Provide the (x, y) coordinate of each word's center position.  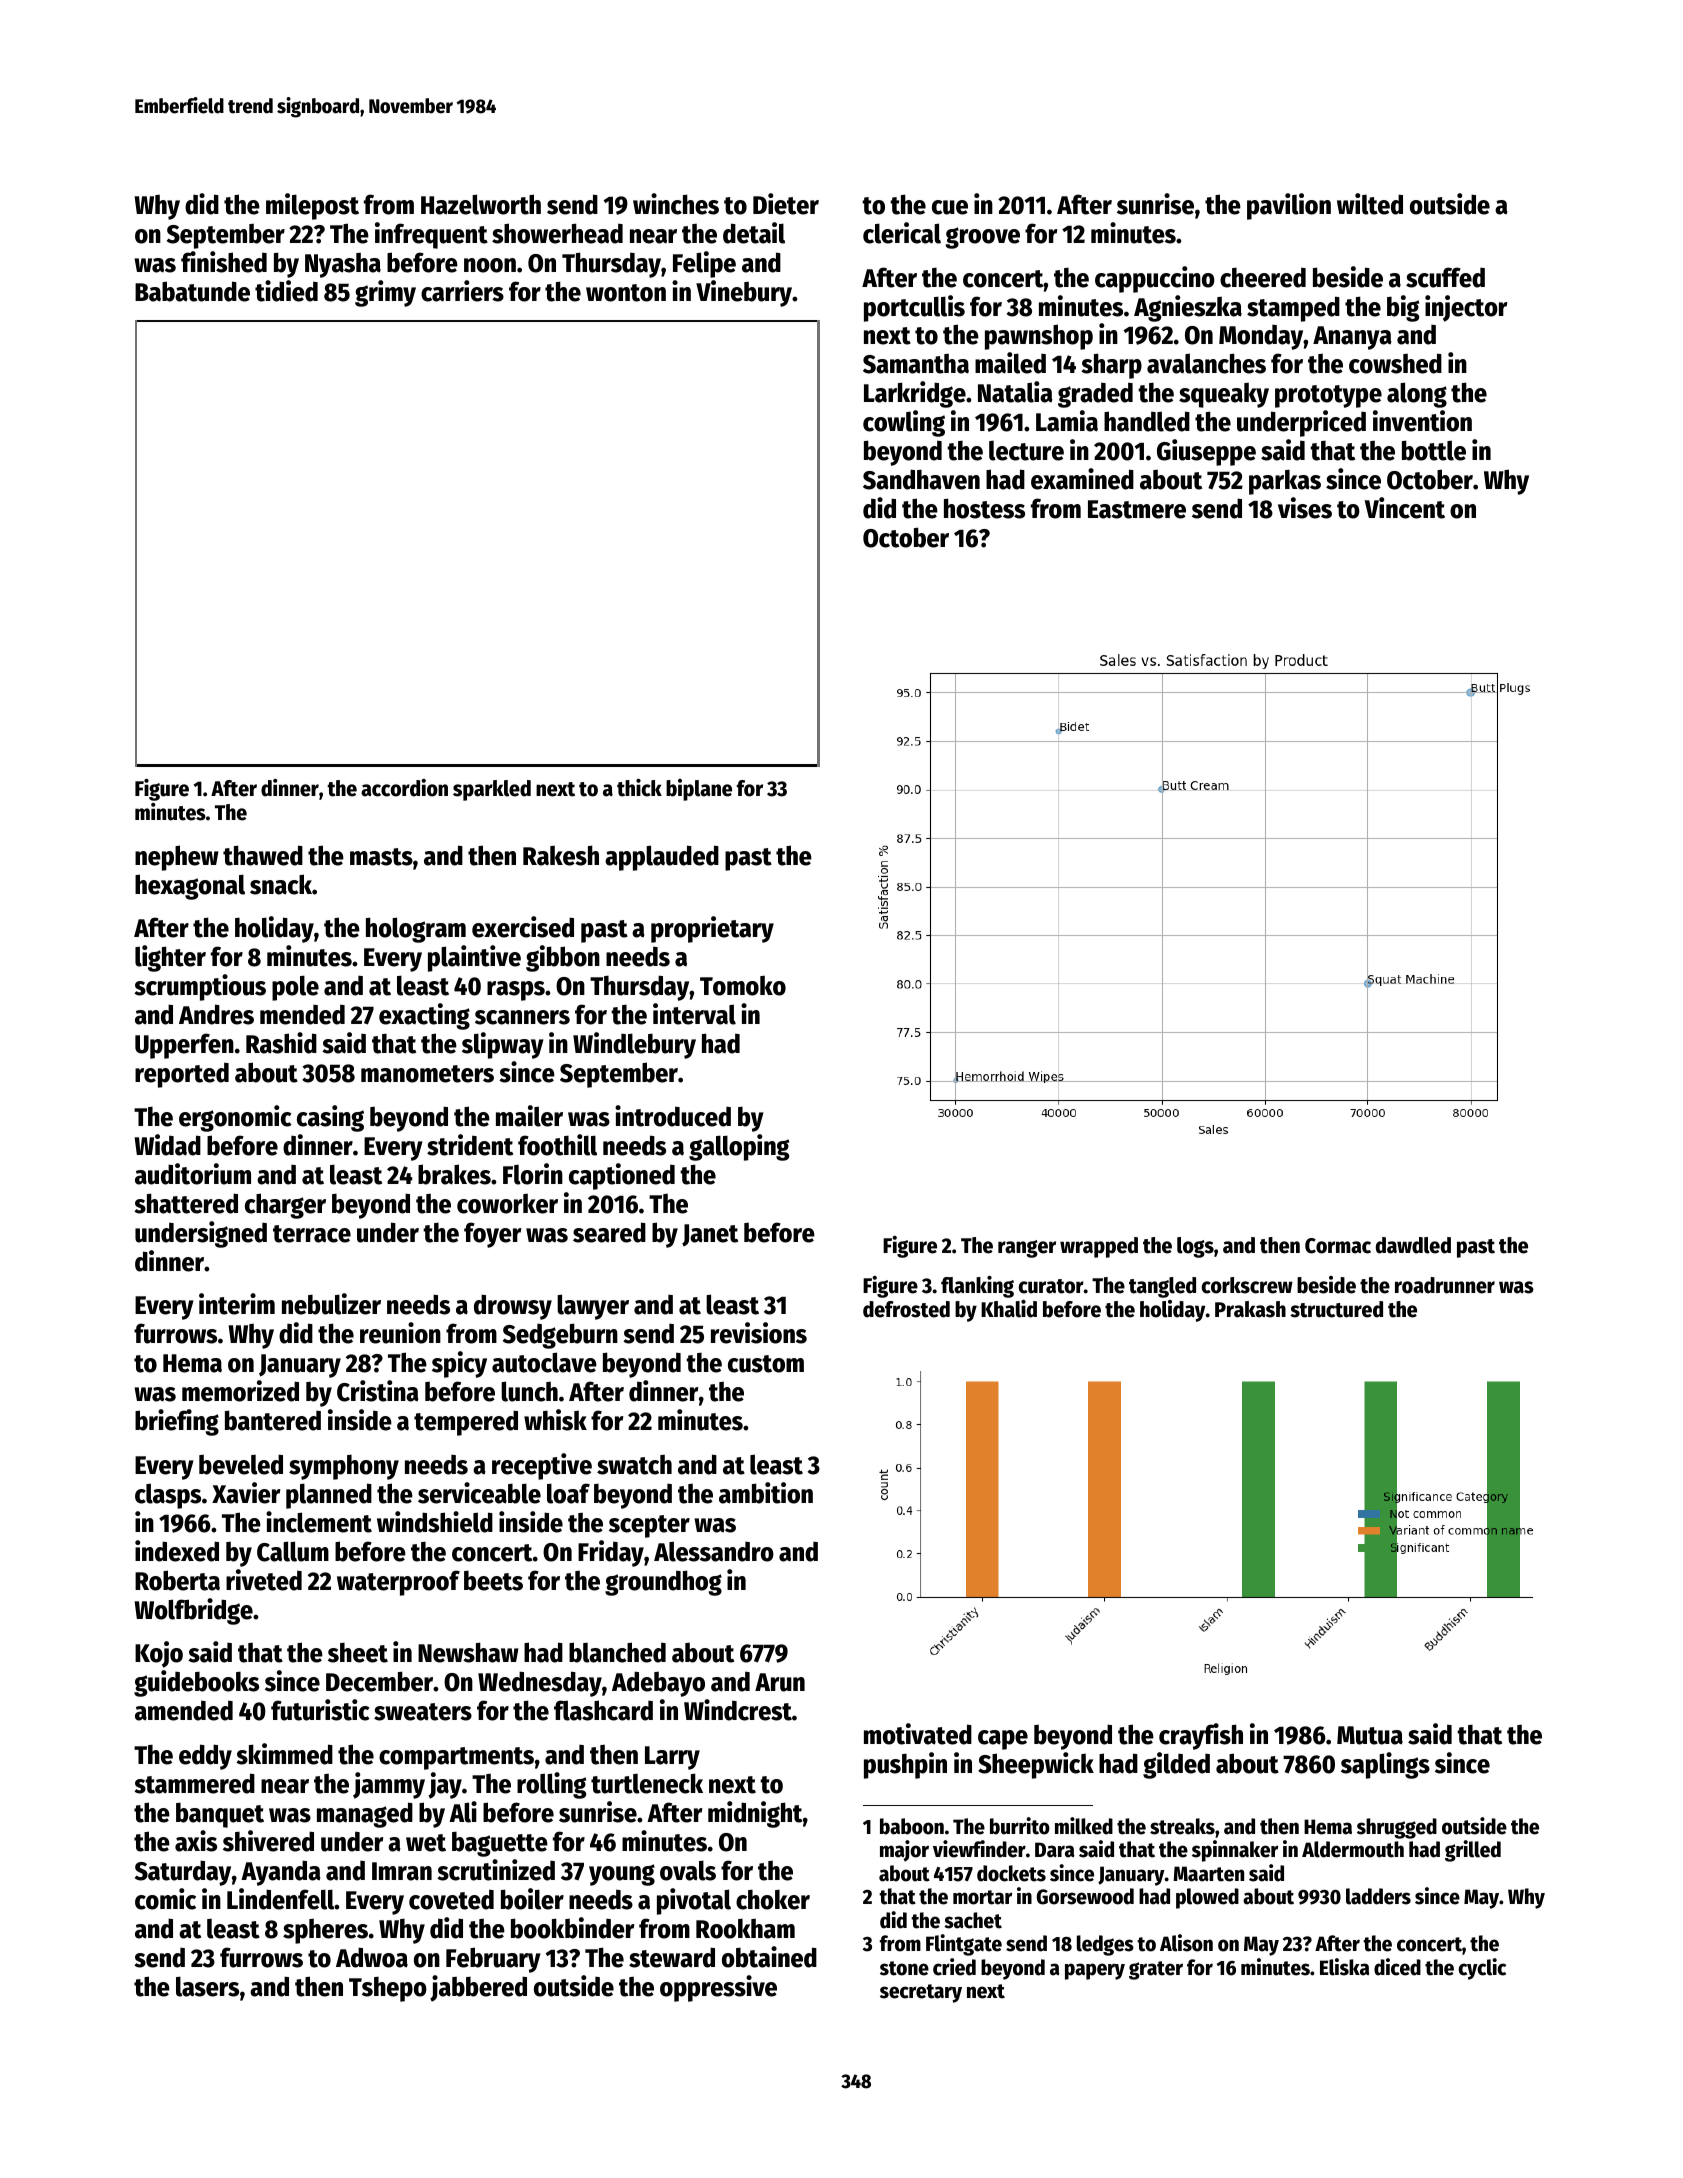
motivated (918, 1734)
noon (490, 265)
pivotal (694, 1901)
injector (1466, 308)
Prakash (1250, 1309)
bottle (1434, 450)
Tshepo (388, 1989)
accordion (404, 788)
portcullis (914, 308)
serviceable (479, 1493)
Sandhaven (921, 479)
